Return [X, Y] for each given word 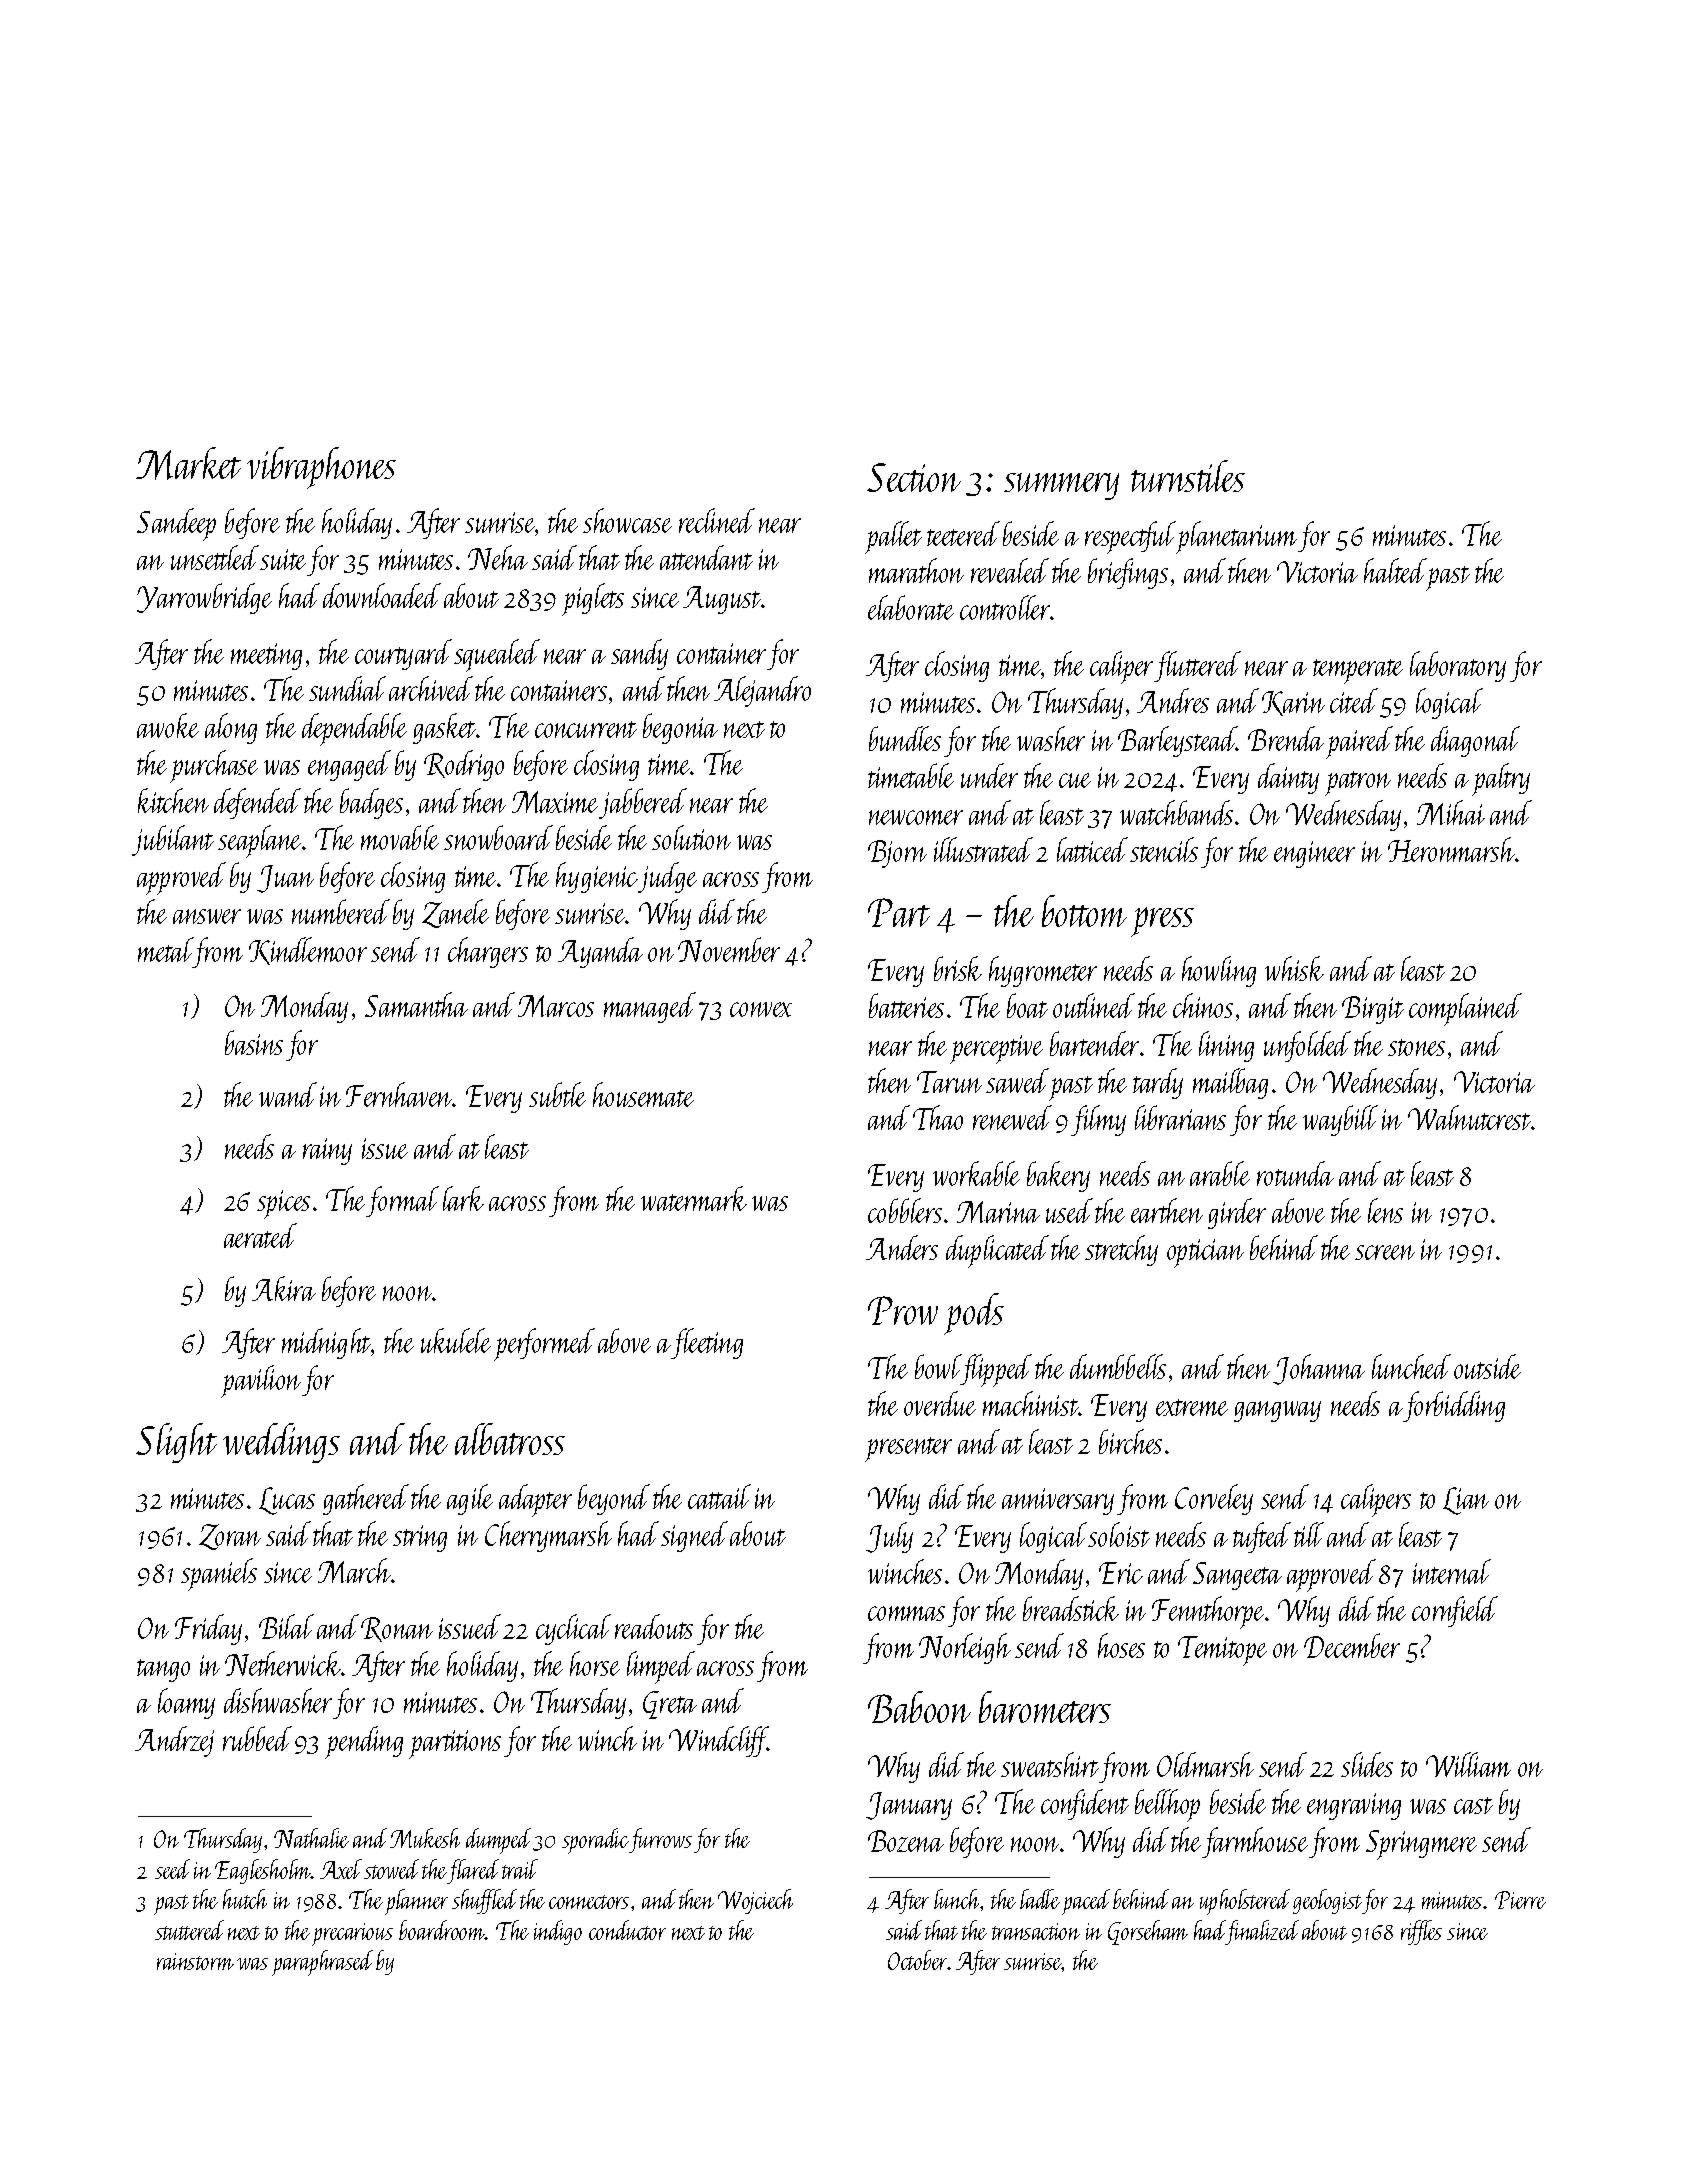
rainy [327, 1151]
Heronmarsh [1451, 849]
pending [364, 1742]
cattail [719, 1496]
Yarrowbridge [204, 598]
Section [914, 477]
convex [761, 1009]
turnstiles [1188, 476]
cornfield [1455, 1611]
